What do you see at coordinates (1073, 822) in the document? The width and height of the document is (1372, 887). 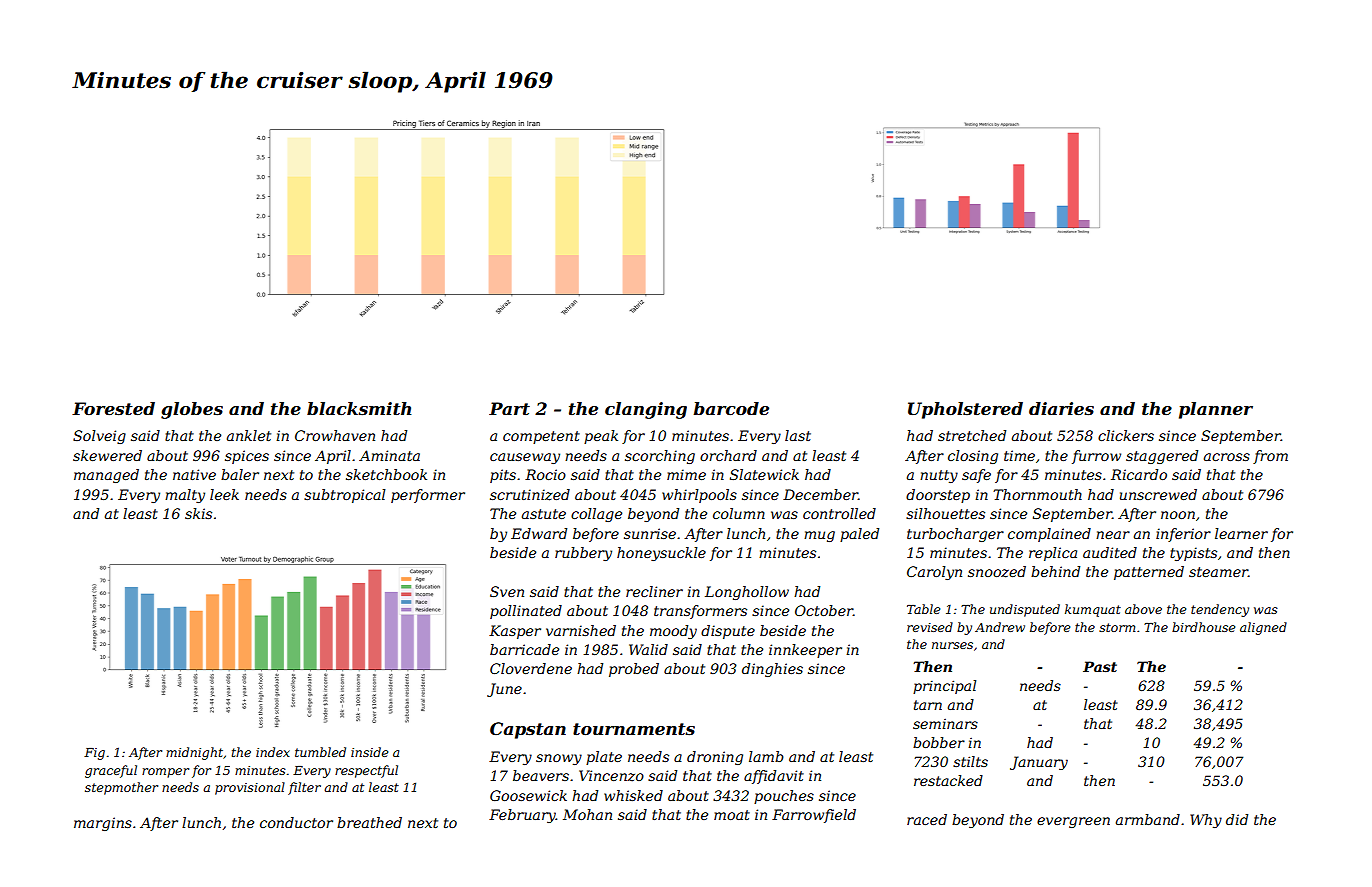 I see `evergreen` at bounding box center [1073, 822].
